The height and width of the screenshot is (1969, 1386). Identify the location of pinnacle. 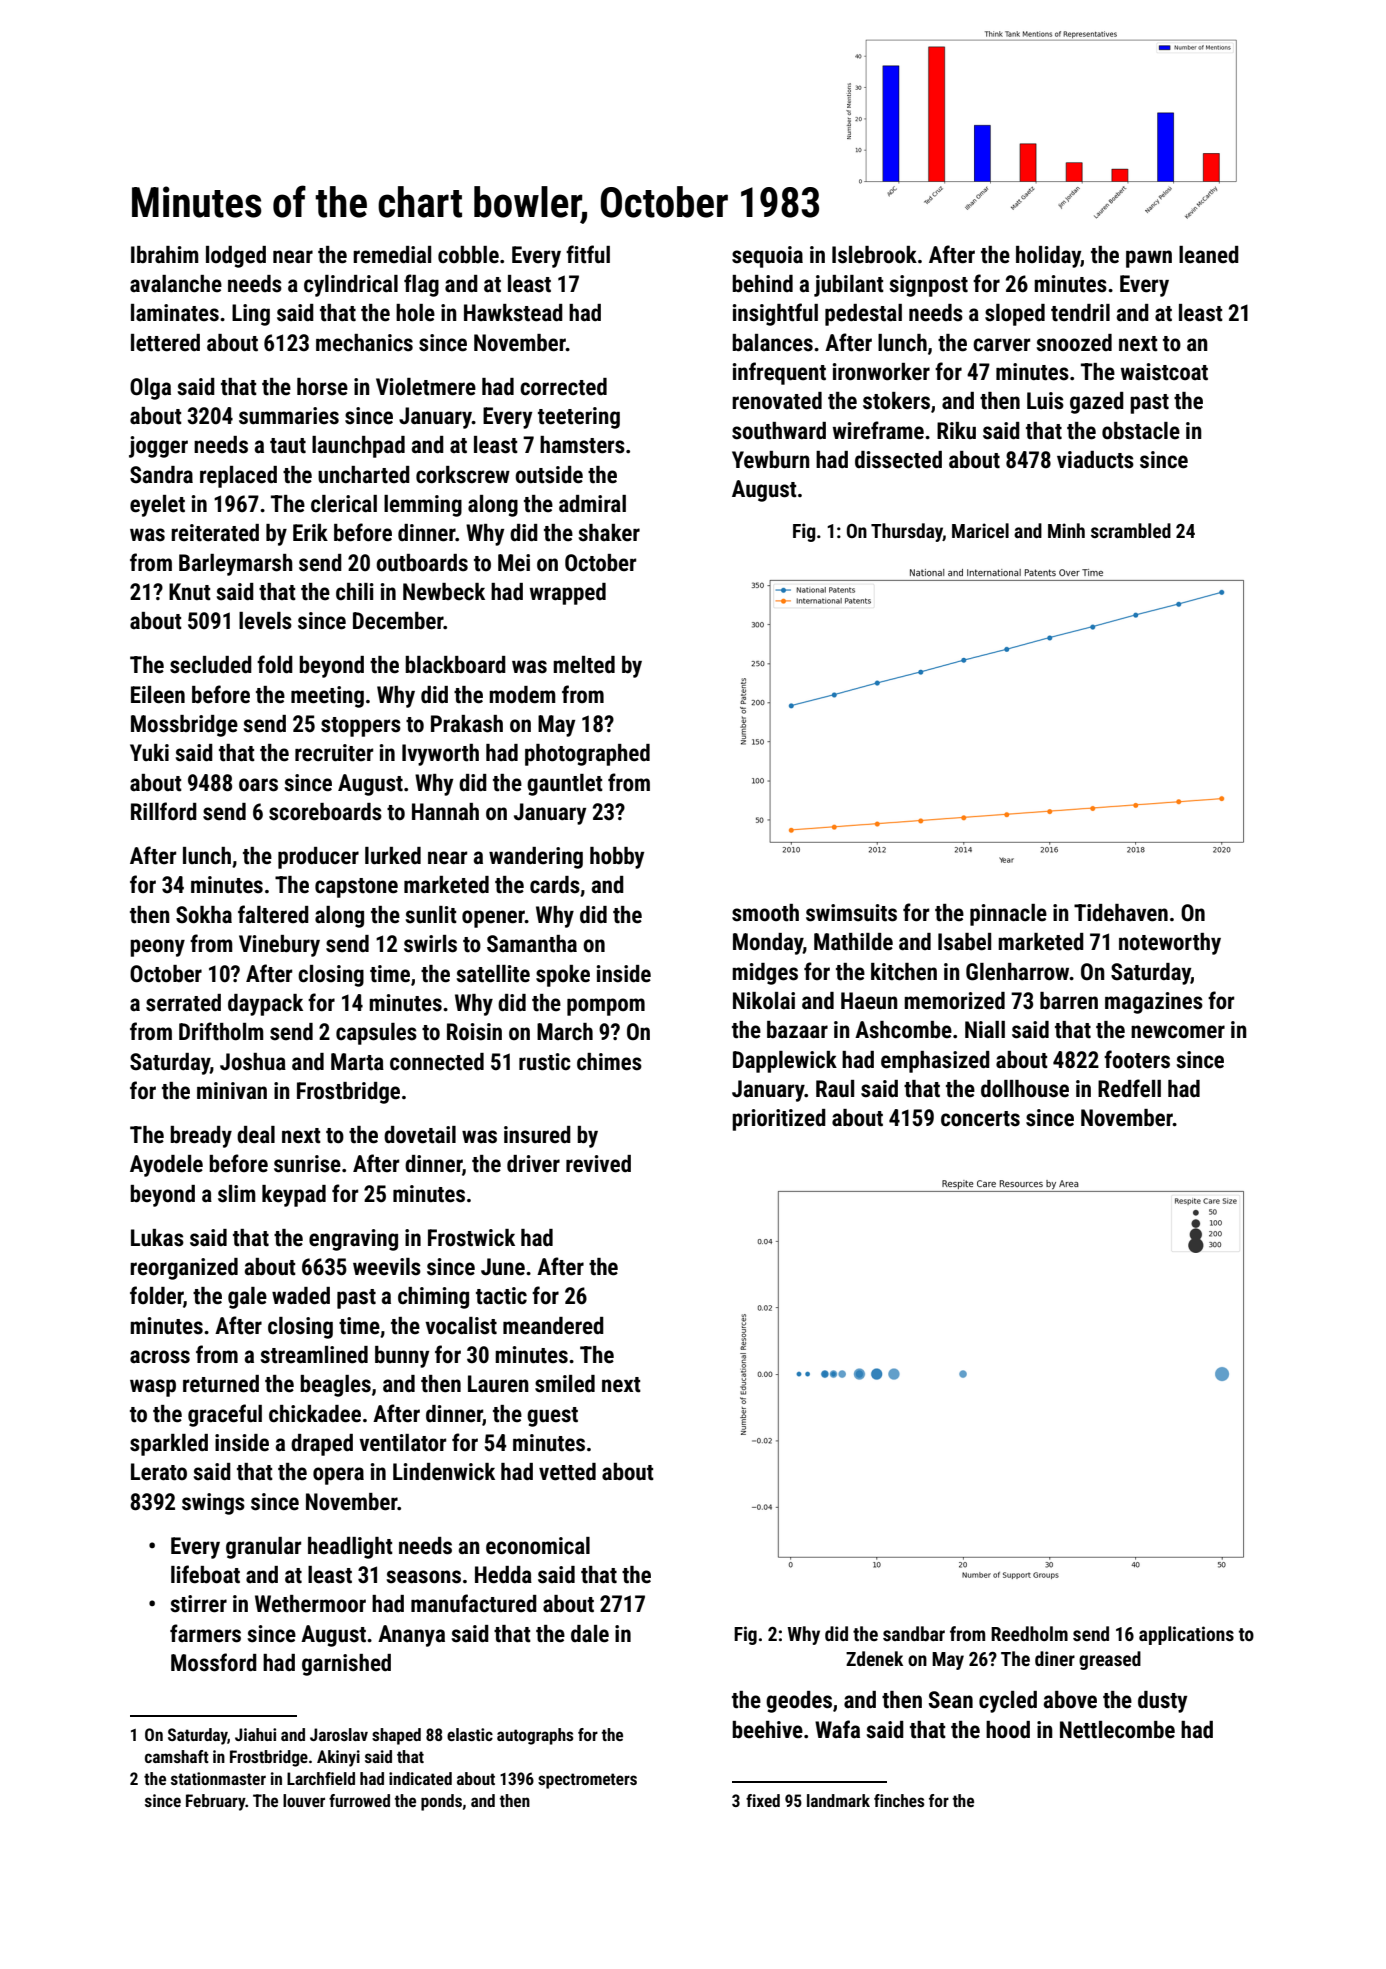
(1008, 915).
